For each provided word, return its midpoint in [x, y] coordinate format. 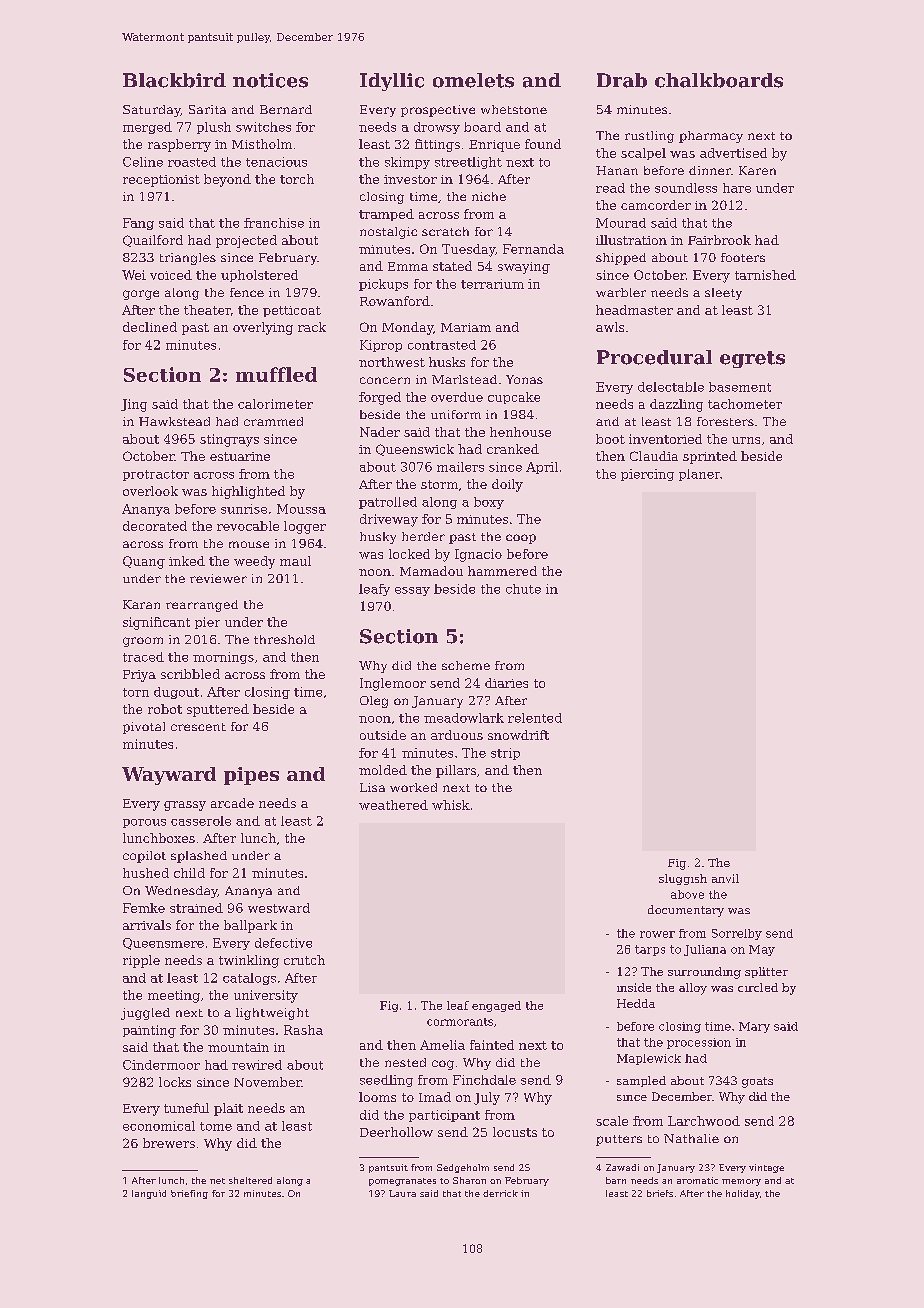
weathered [393, 805]
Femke [144, 908]
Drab [622, 80]
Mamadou [431, 571]
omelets [473, 80]
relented [535, 718]
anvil [725, 878]
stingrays [229, 440]
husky [378, 538]
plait [228, 1109]
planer [699, 475]
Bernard [286, 109]
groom [143, 642]
